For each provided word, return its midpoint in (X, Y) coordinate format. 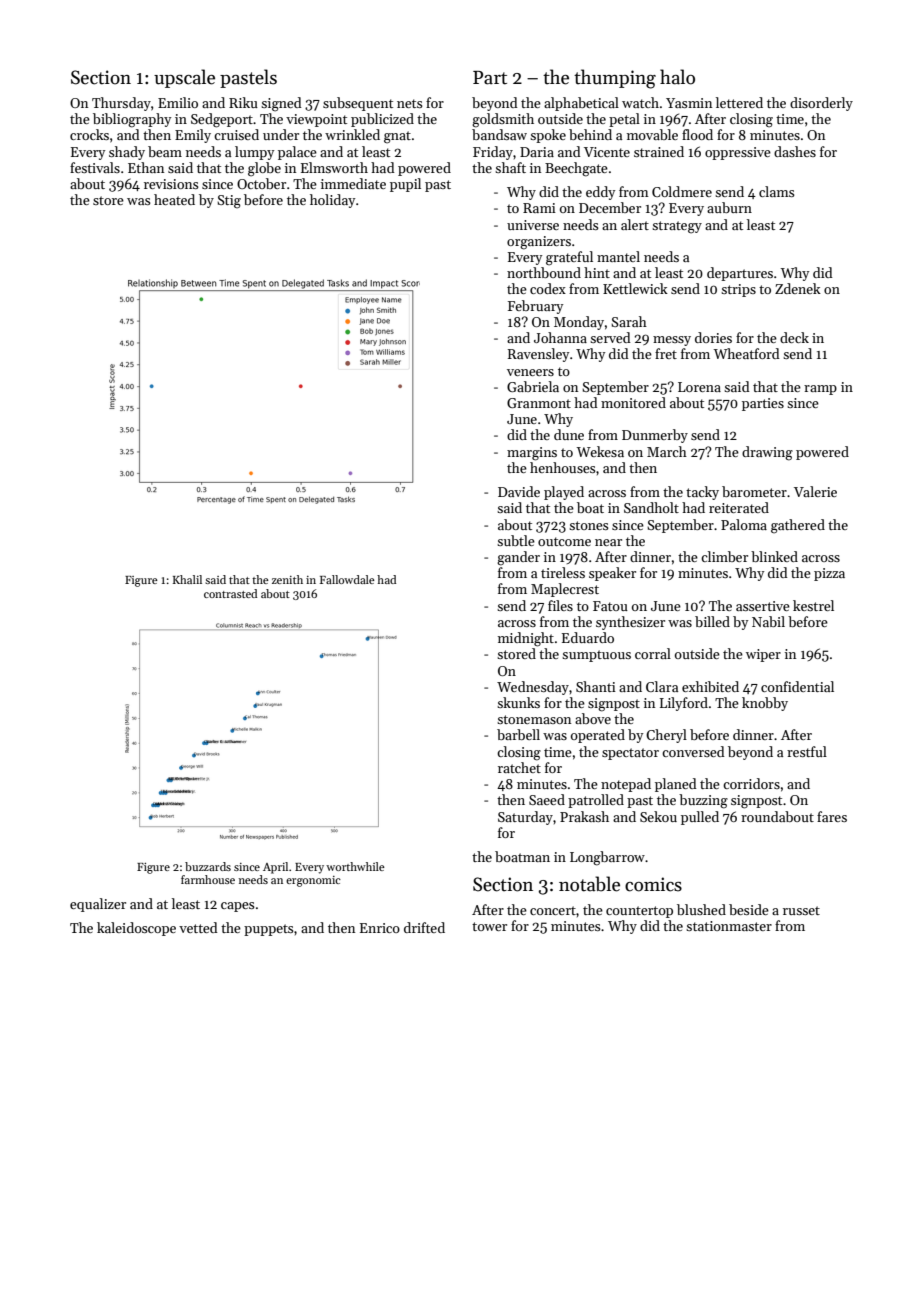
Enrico (380, 928)
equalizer (98, 905)
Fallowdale (347, 579)
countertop (639, 912)
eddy (600, 193)
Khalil (187, 579)
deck (794, 337)
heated (174, 199)
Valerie (815, 491)
